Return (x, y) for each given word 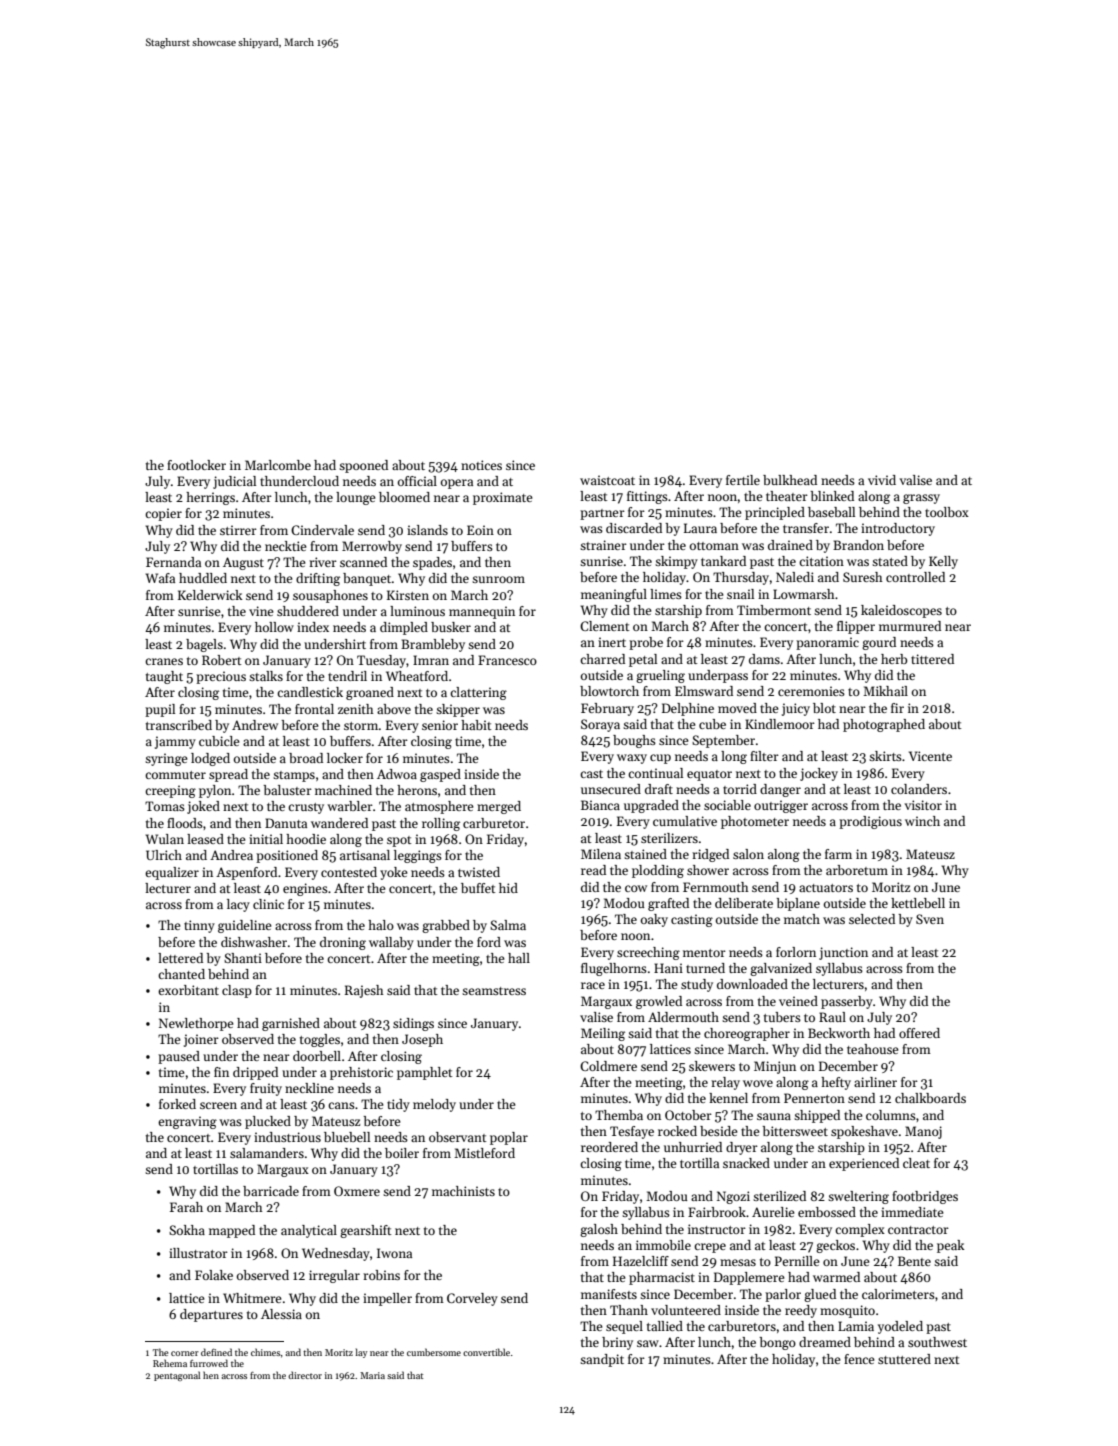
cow (636, 888)
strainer (603, 545)
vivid (882, 480)
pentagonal (177, 1376)
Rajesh (364, 991)
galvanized (781, 969)
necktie (286, 546)
